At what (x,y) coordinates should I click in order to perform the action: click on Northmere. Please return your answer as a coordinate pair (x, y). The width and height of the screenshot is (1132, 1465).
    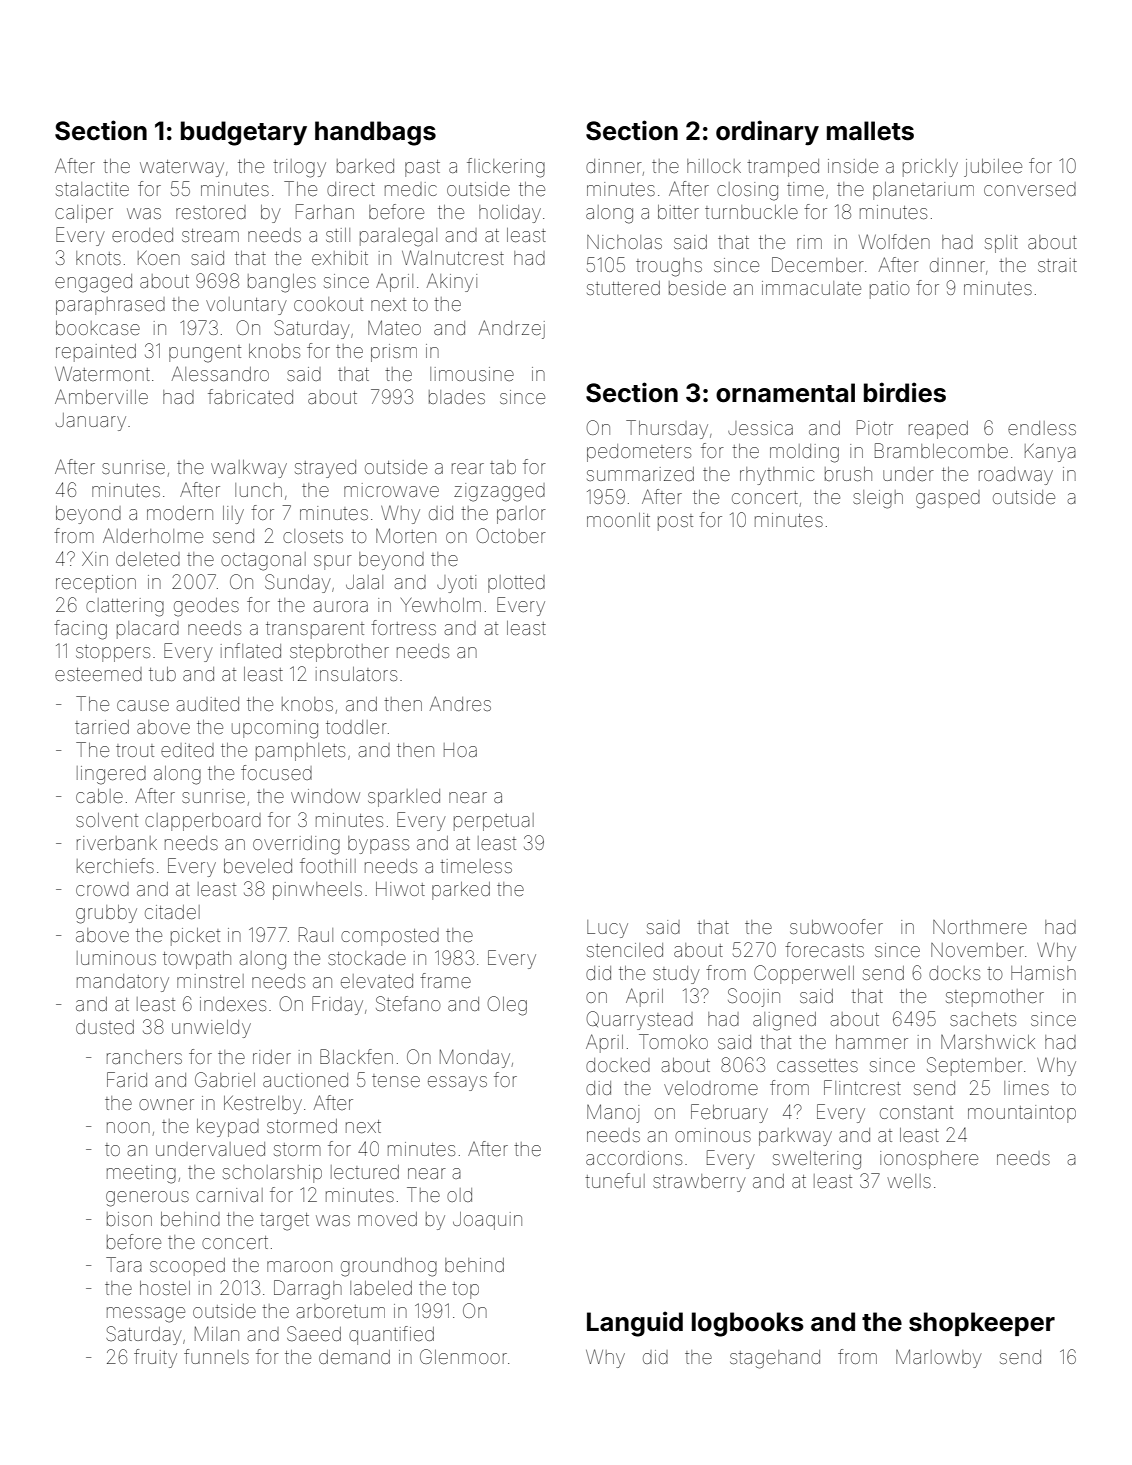
    Looking at the image, I should click on (980, 927).
